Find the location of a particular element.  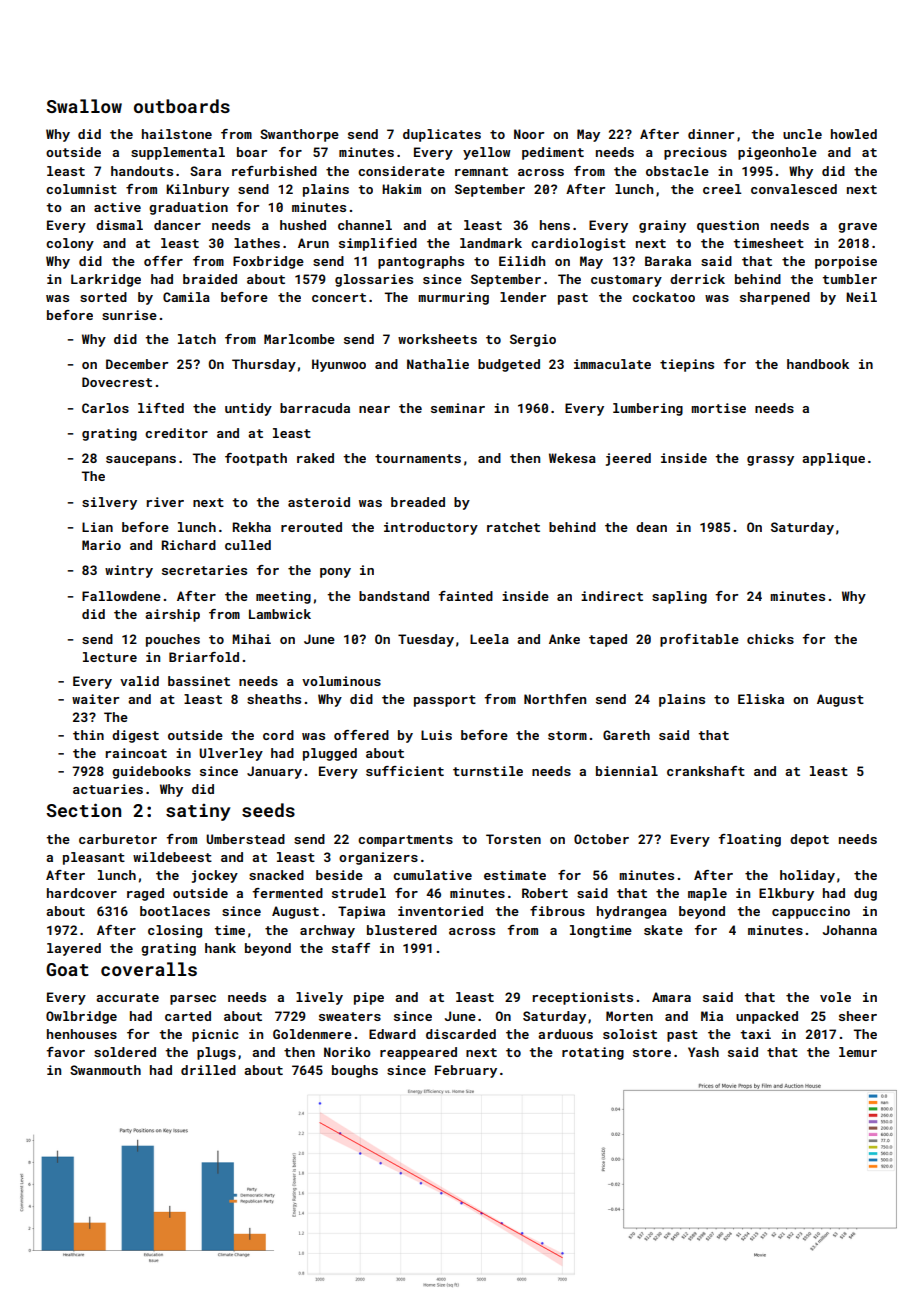

profitable is located at coordinates (699, 640).
